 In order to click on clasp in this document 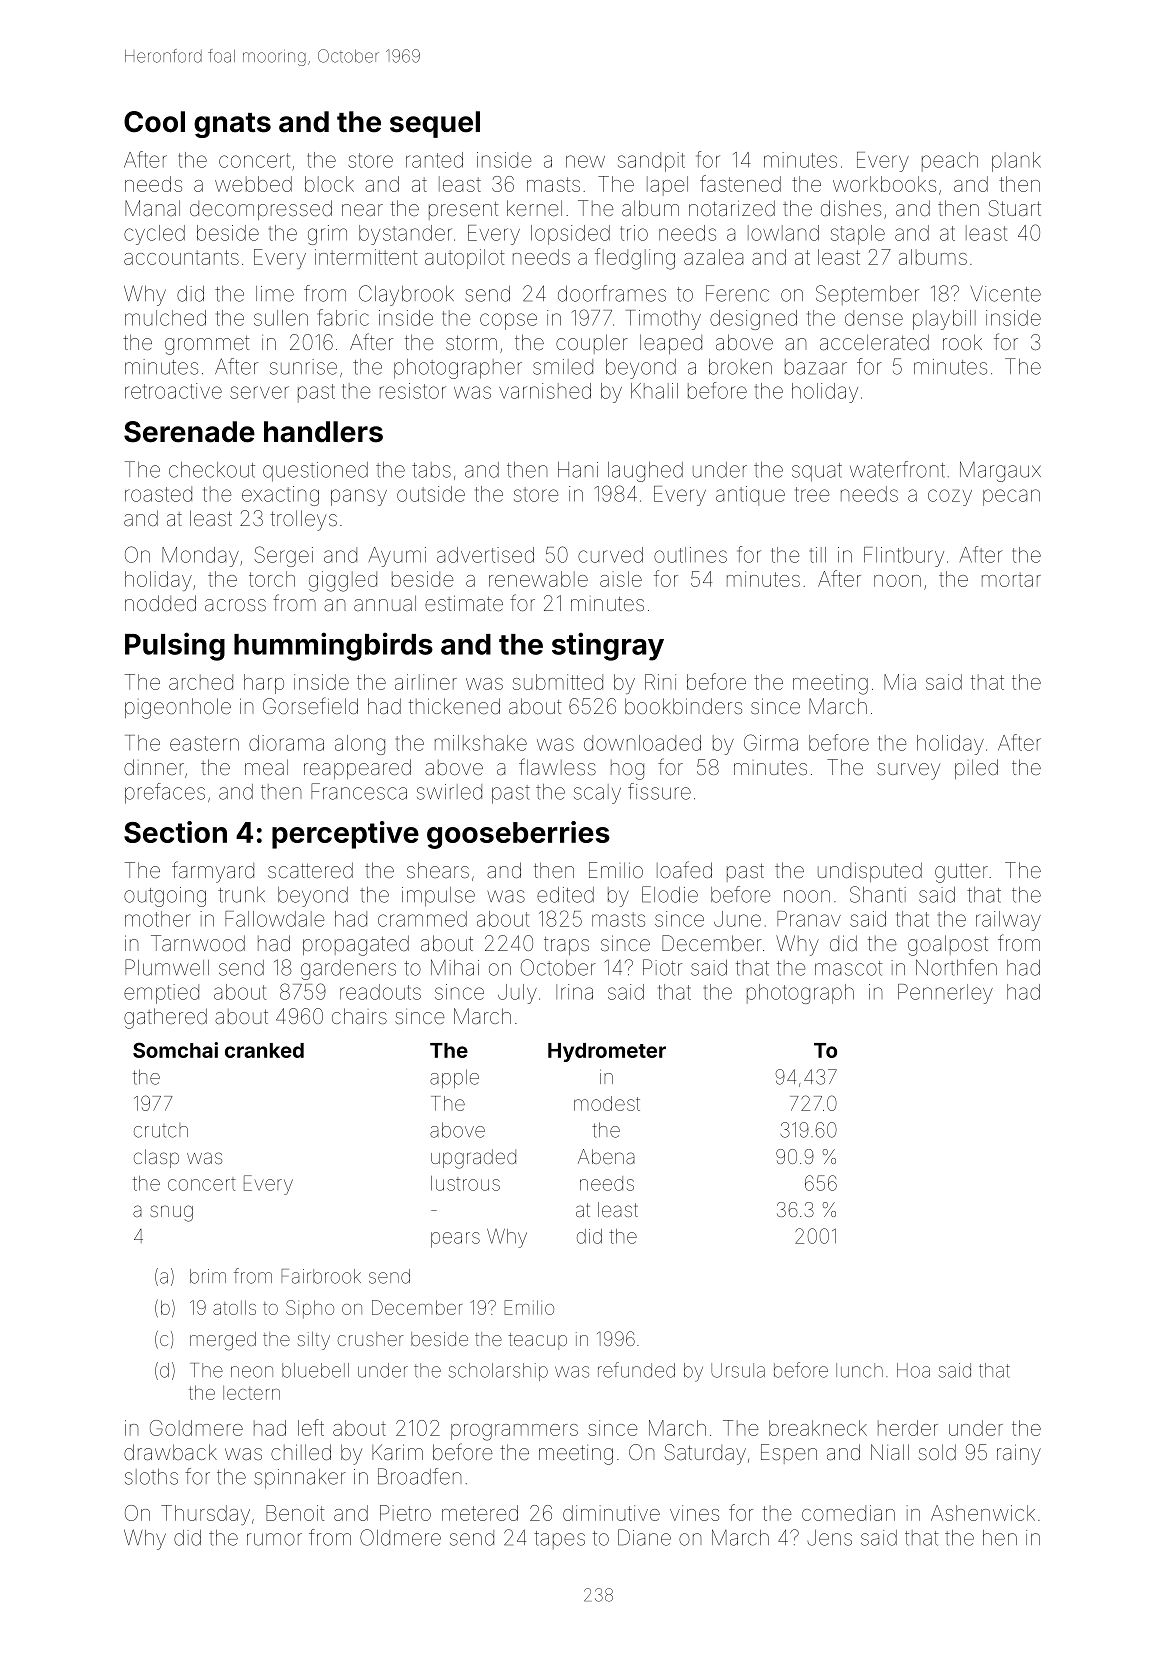, I will do `click(156, 1158)`.
